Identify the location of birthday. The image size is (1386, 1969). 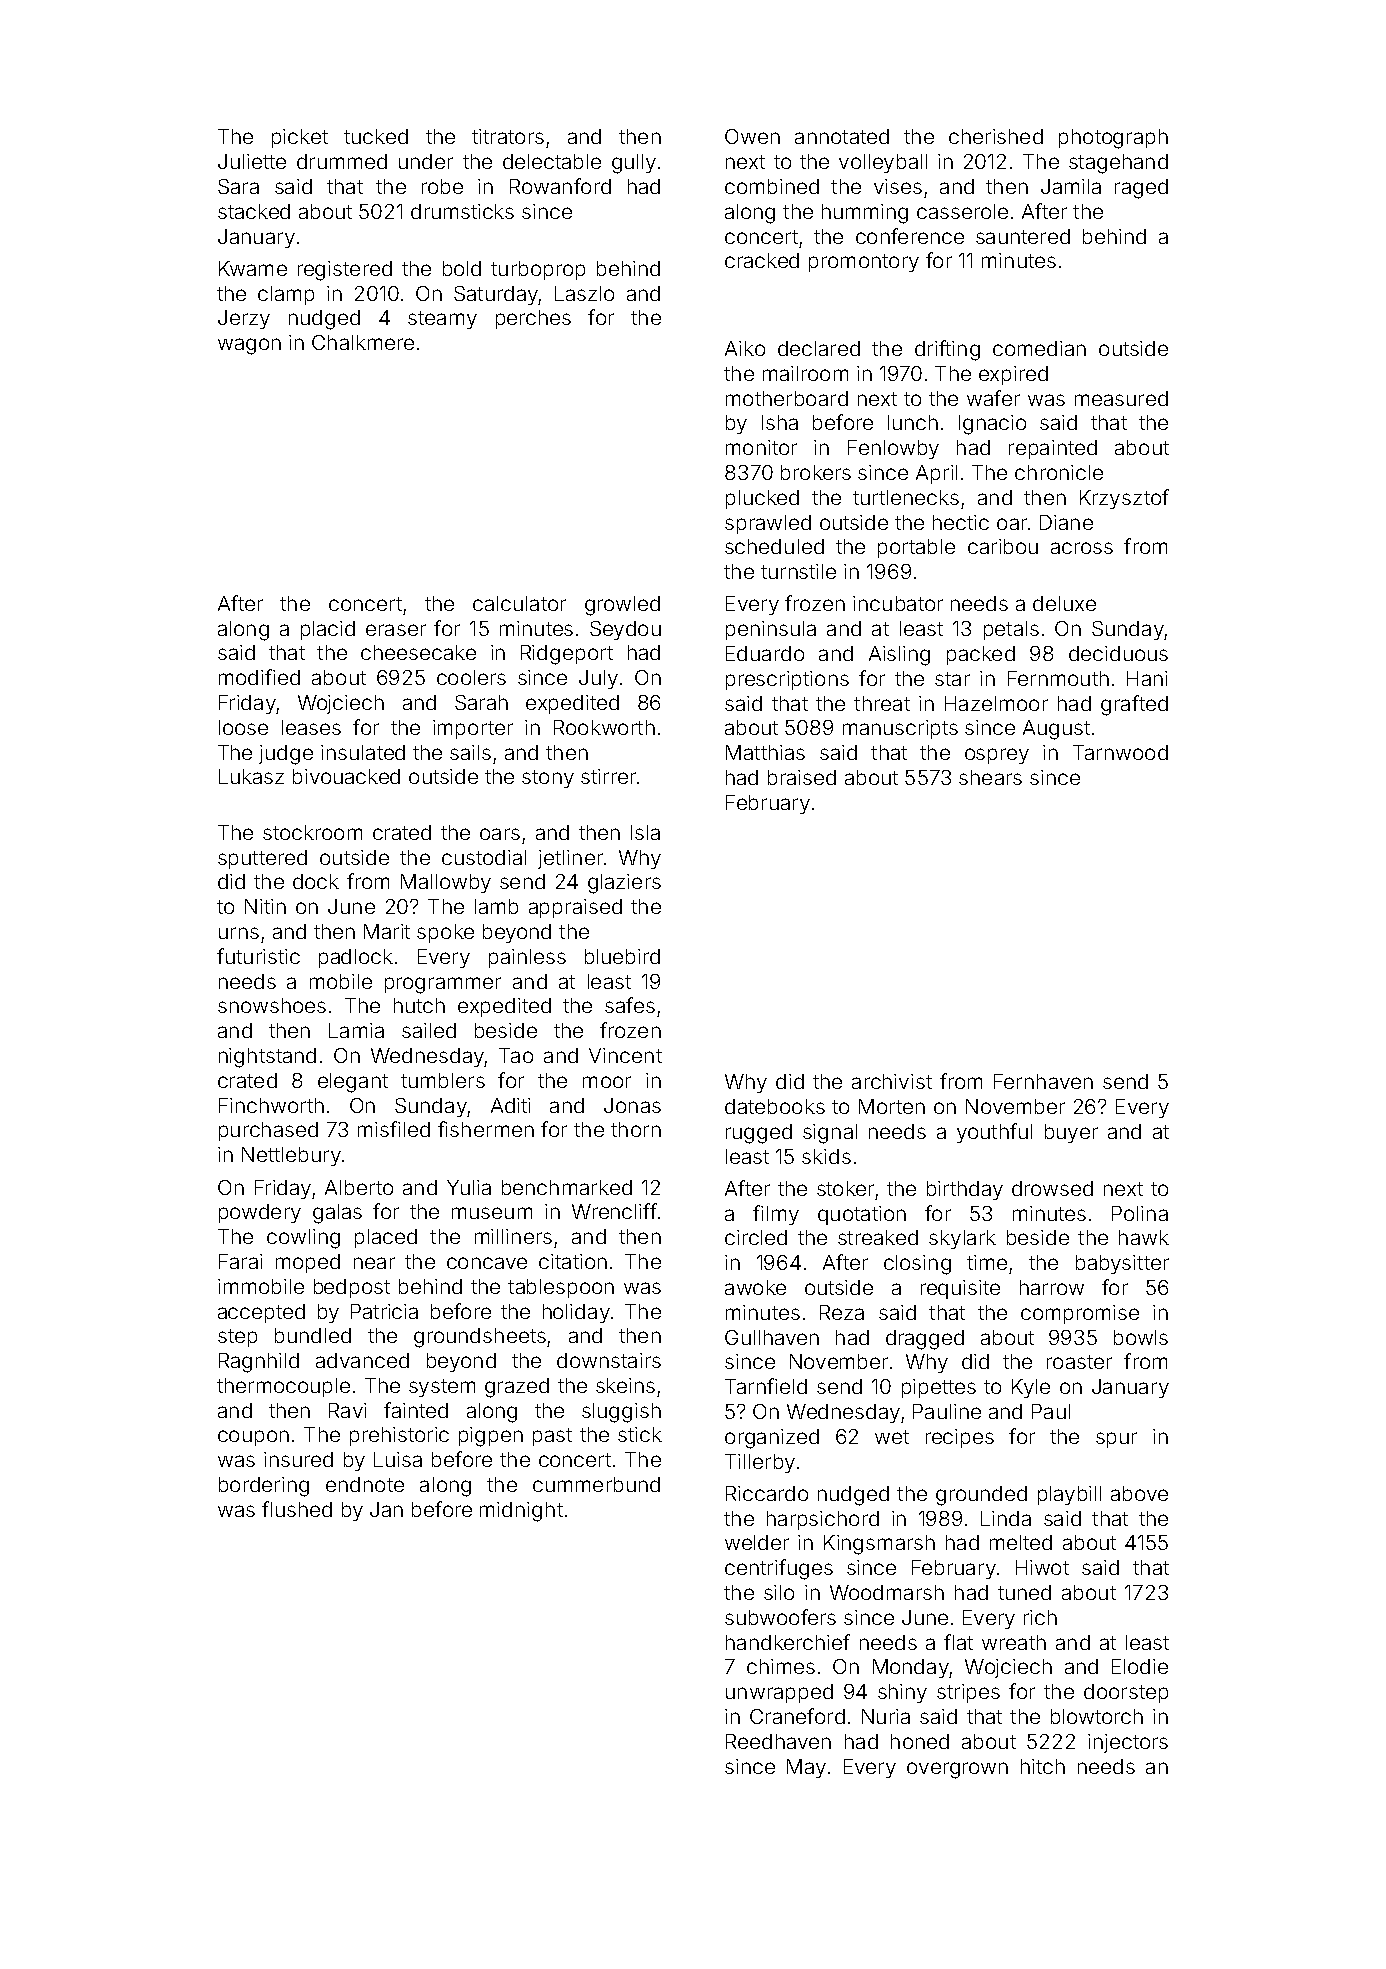
(965, 1190).
